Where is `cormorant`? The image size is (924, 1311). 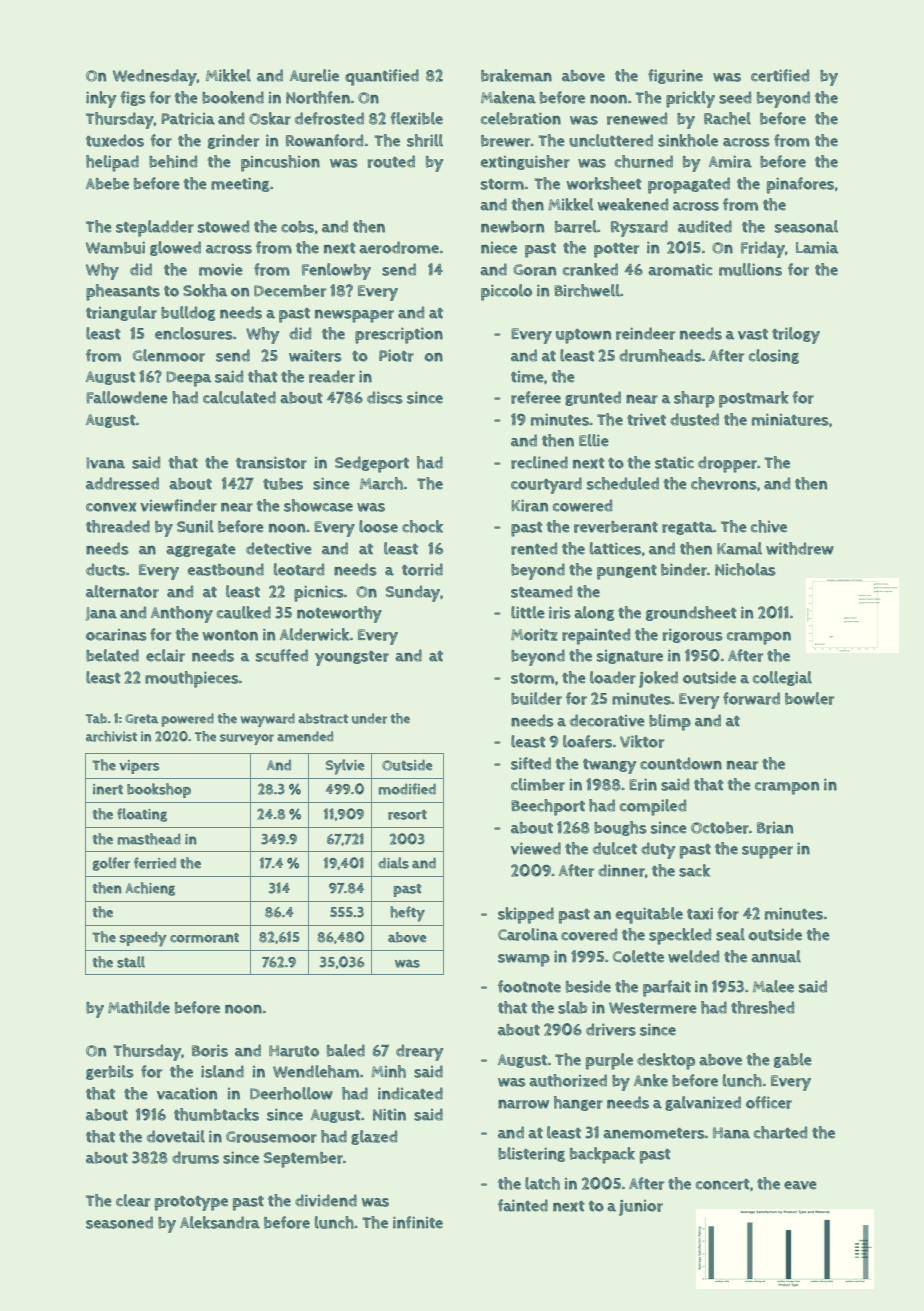
cormorant is located at coordinates (204, 938).
